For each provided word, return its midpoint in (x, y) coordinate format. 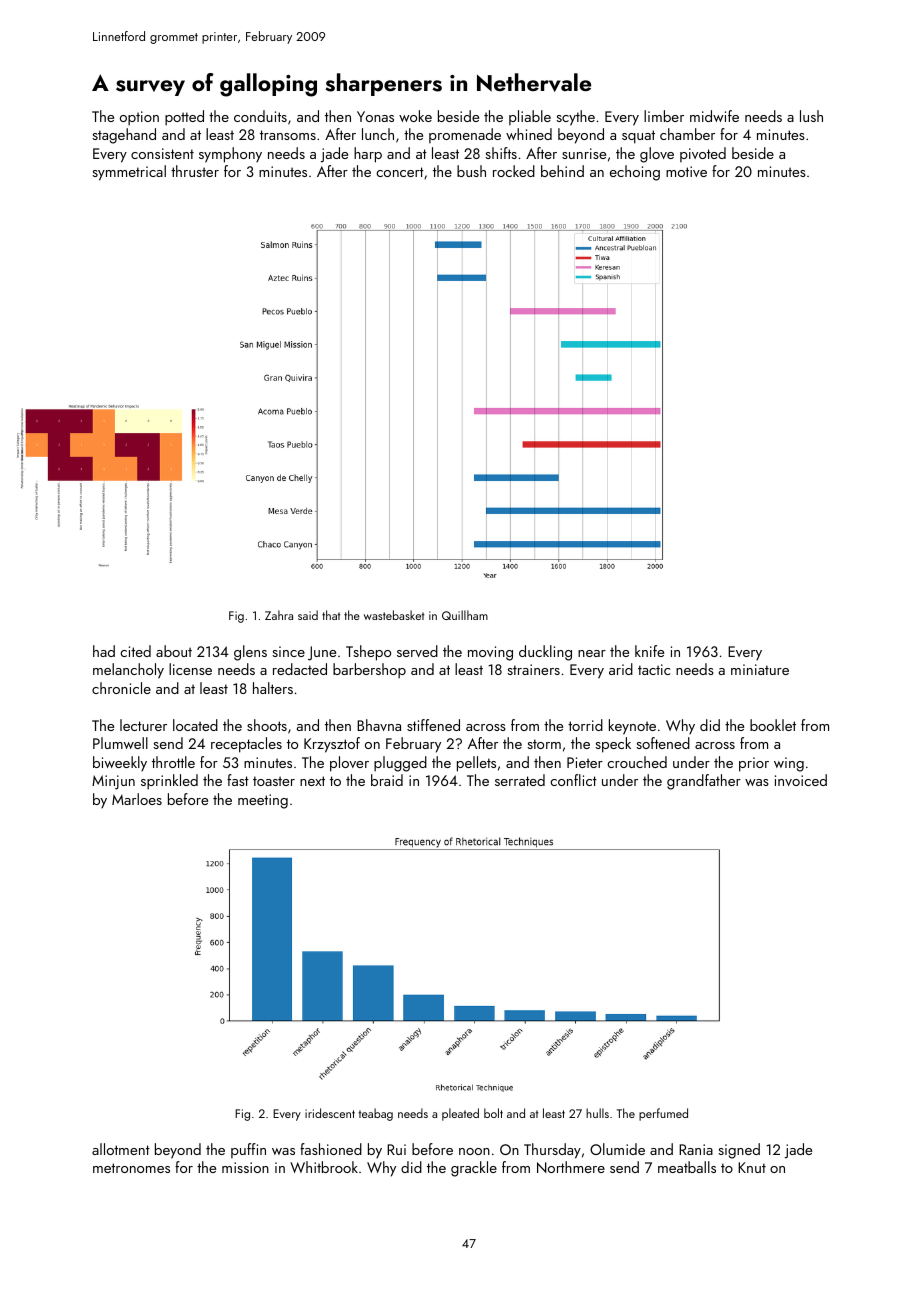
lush (811, 116)
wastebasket (394, 615)
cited (135, 651)
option (139, 118)
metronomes (131, 1168)
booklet (773, 725)
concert (400, 172)
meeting (263, 801)
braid (387, 780)
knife (649, 651)
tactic (654, 669)
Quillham (465, 615)
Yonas (375, 116)
